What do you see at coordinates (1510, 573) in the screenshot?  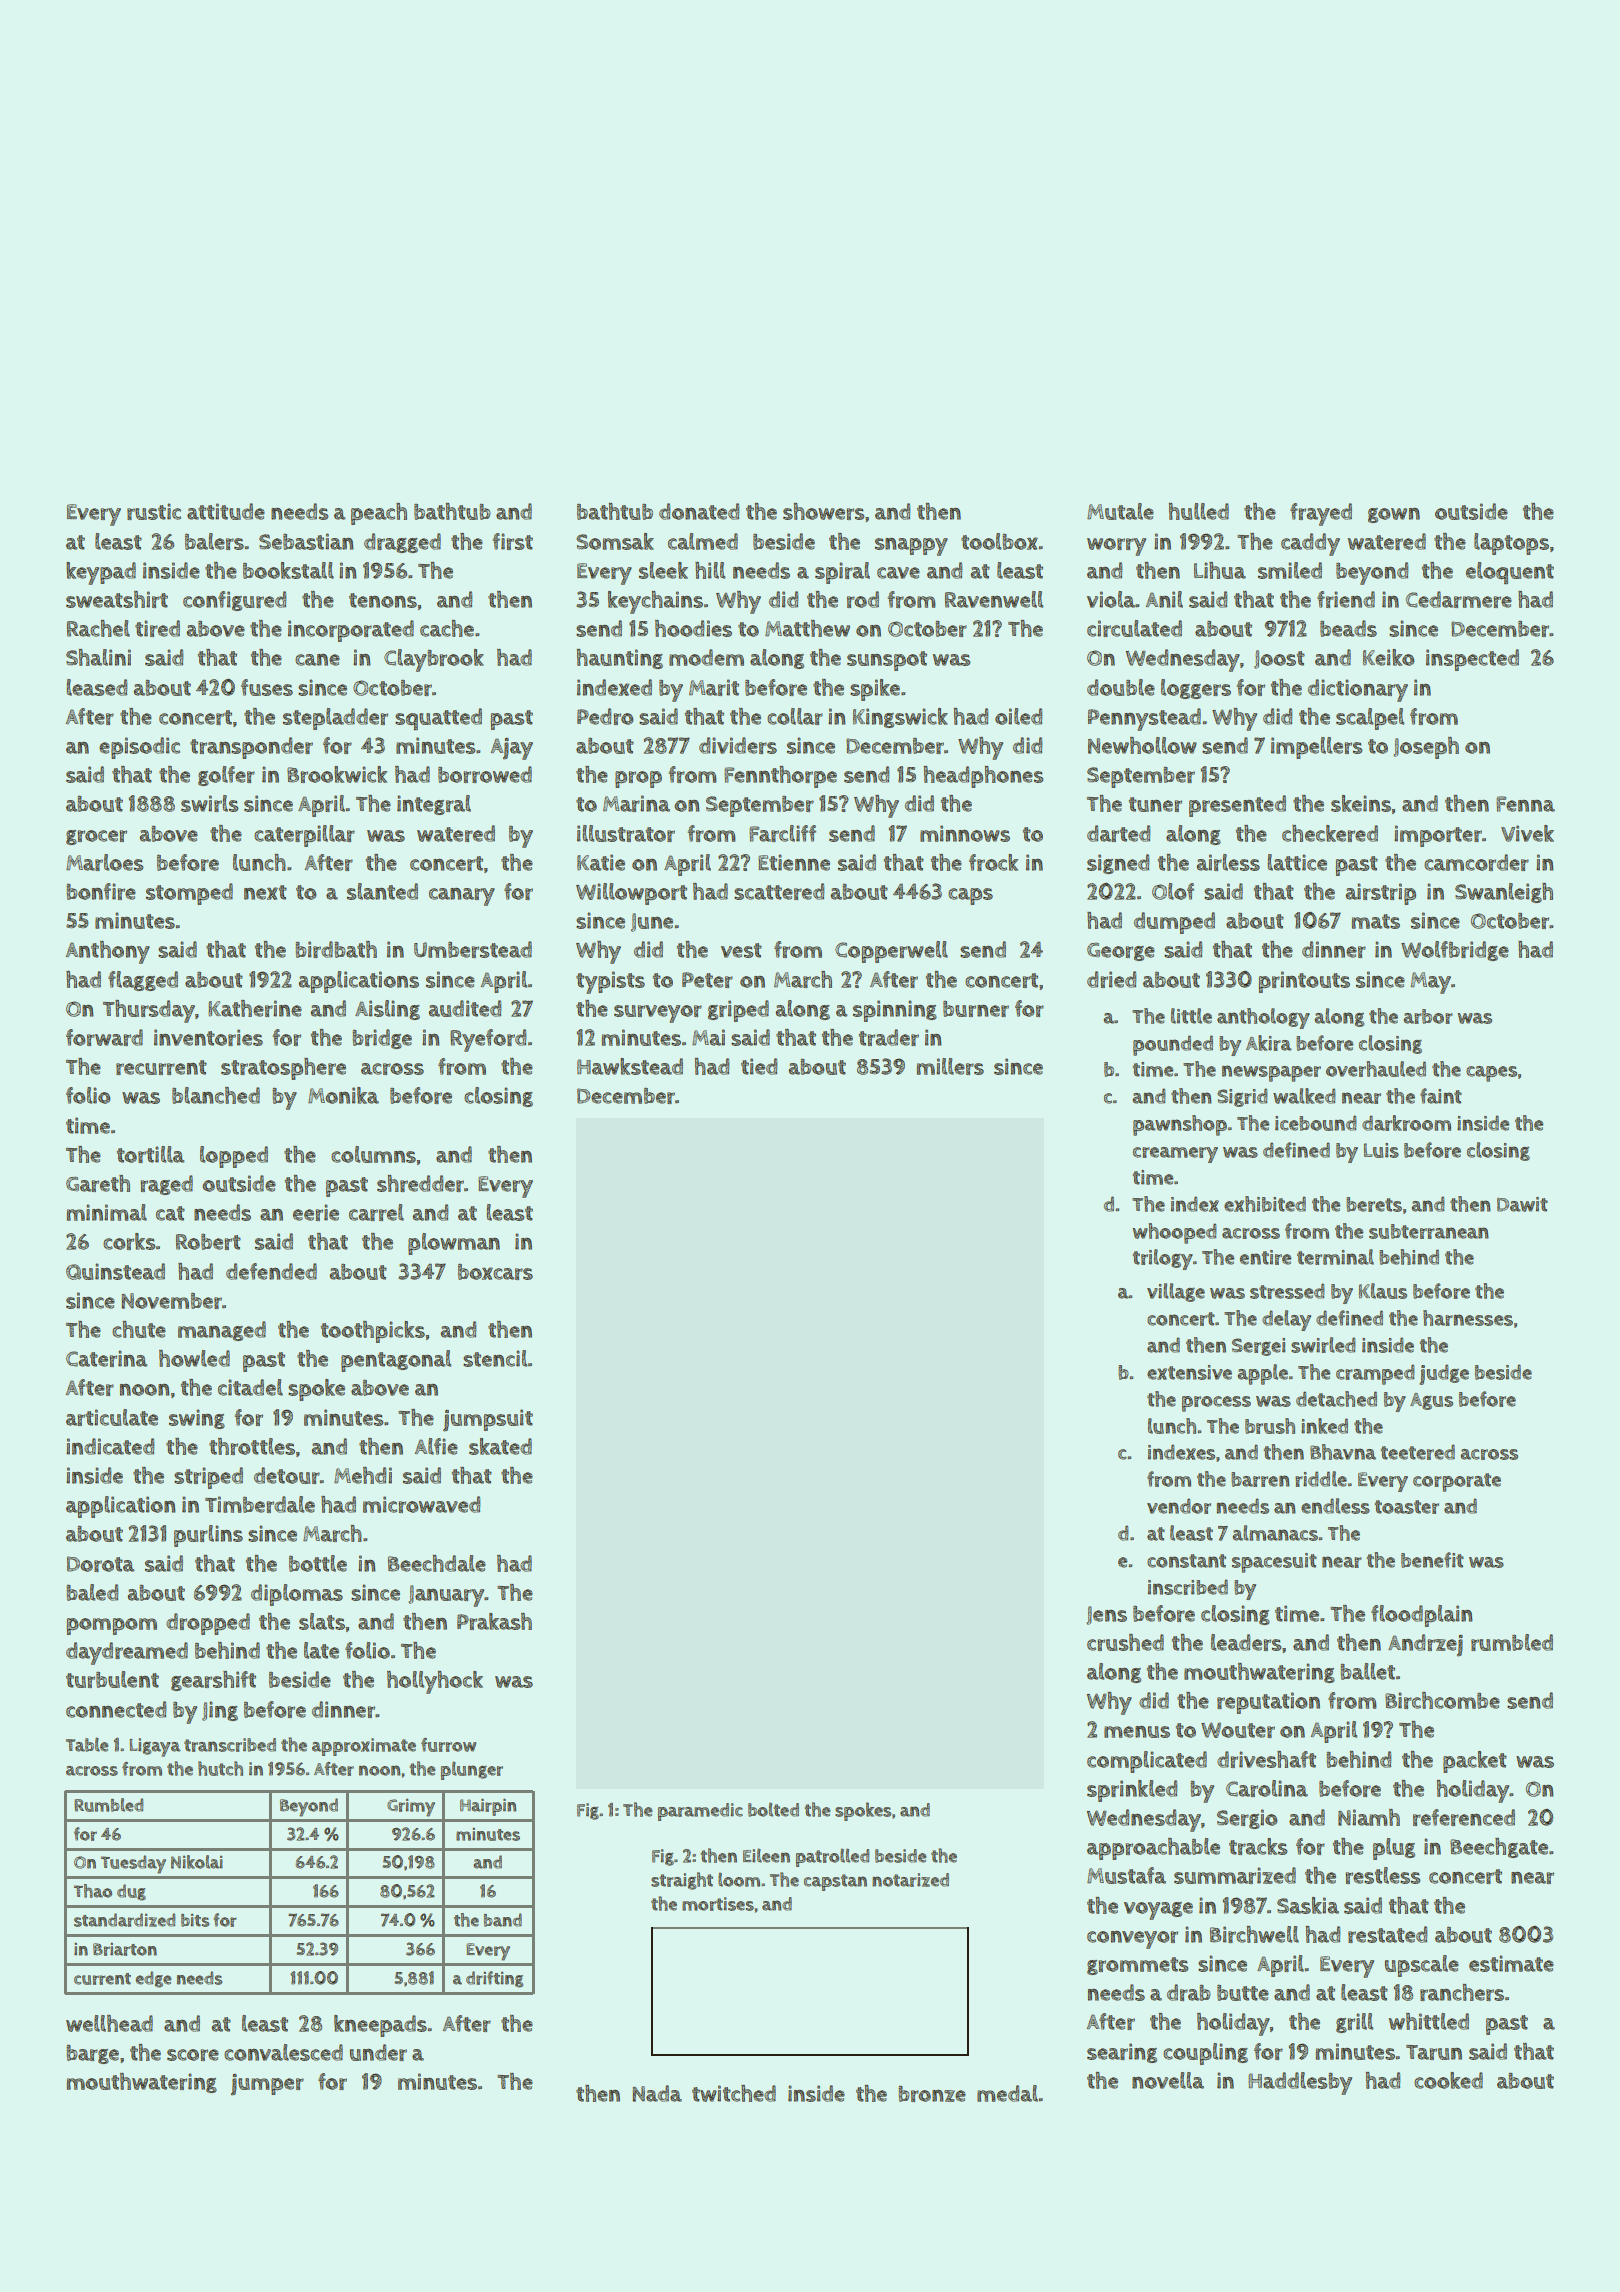 I see `eloquent` at bounding box center [1510, 573].
